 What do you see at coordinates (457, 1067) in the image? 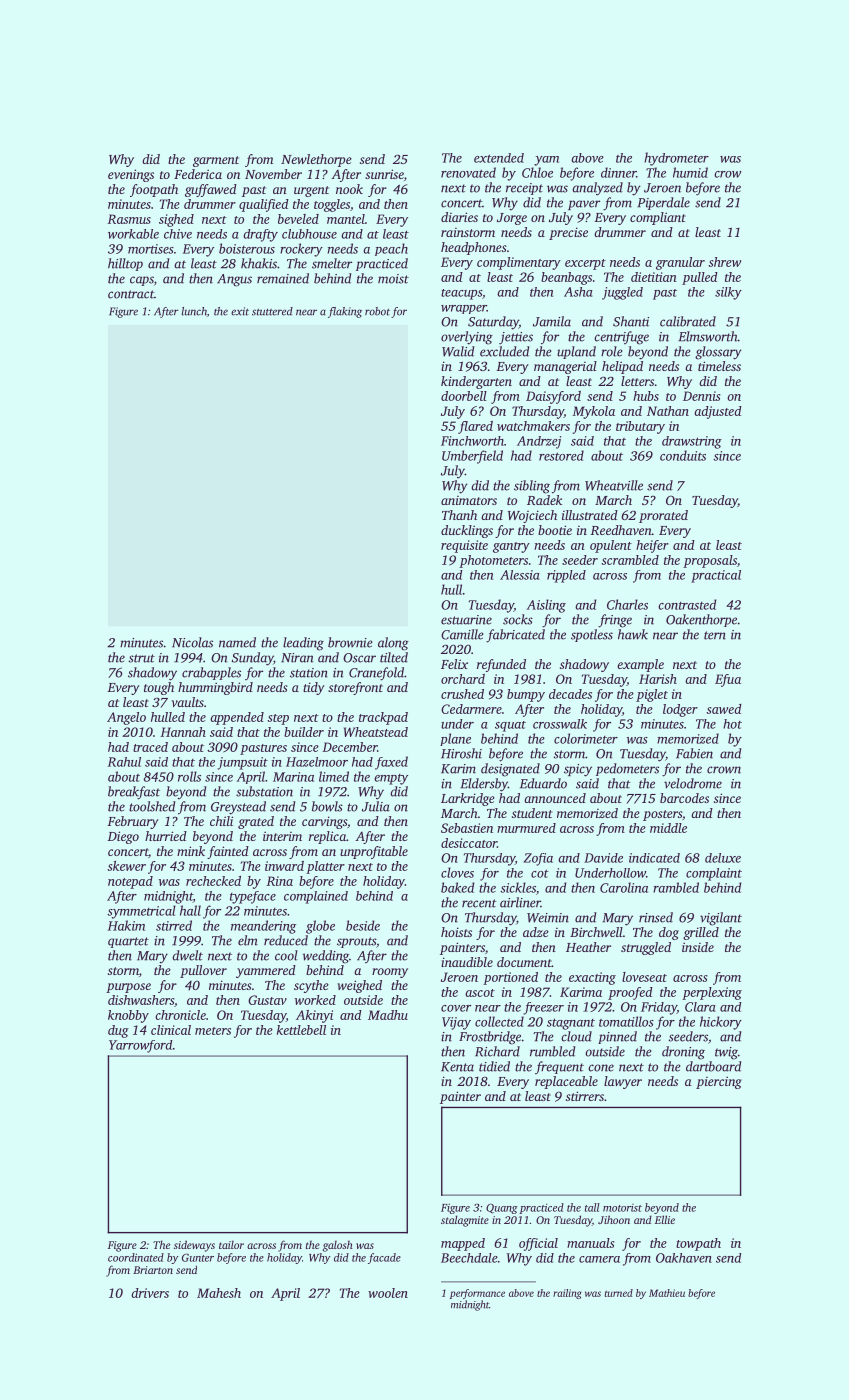
I see `Kenta` at bounding box center [457, 1067].
